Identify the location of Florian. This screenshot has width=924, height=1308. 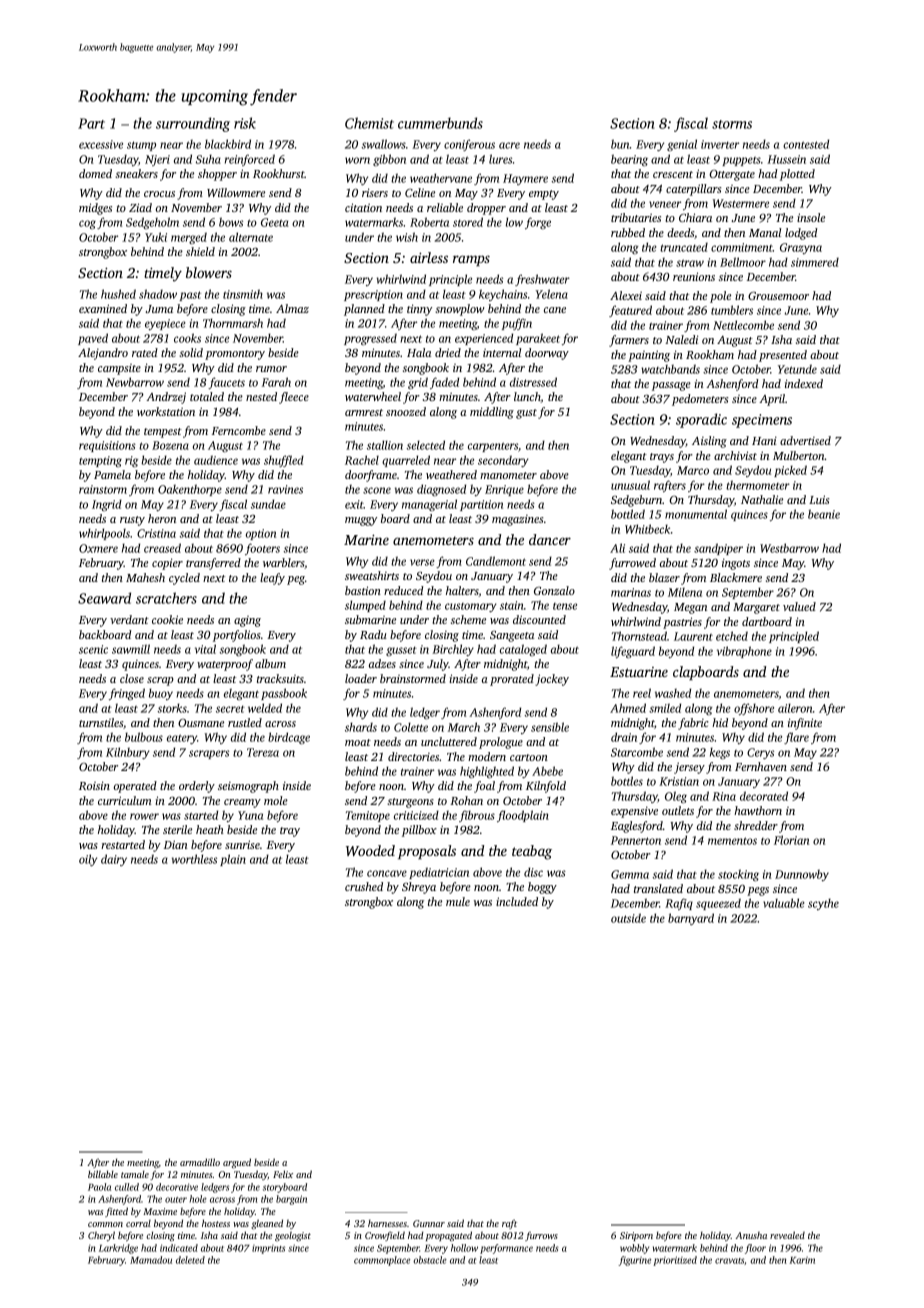
(791, 840).
